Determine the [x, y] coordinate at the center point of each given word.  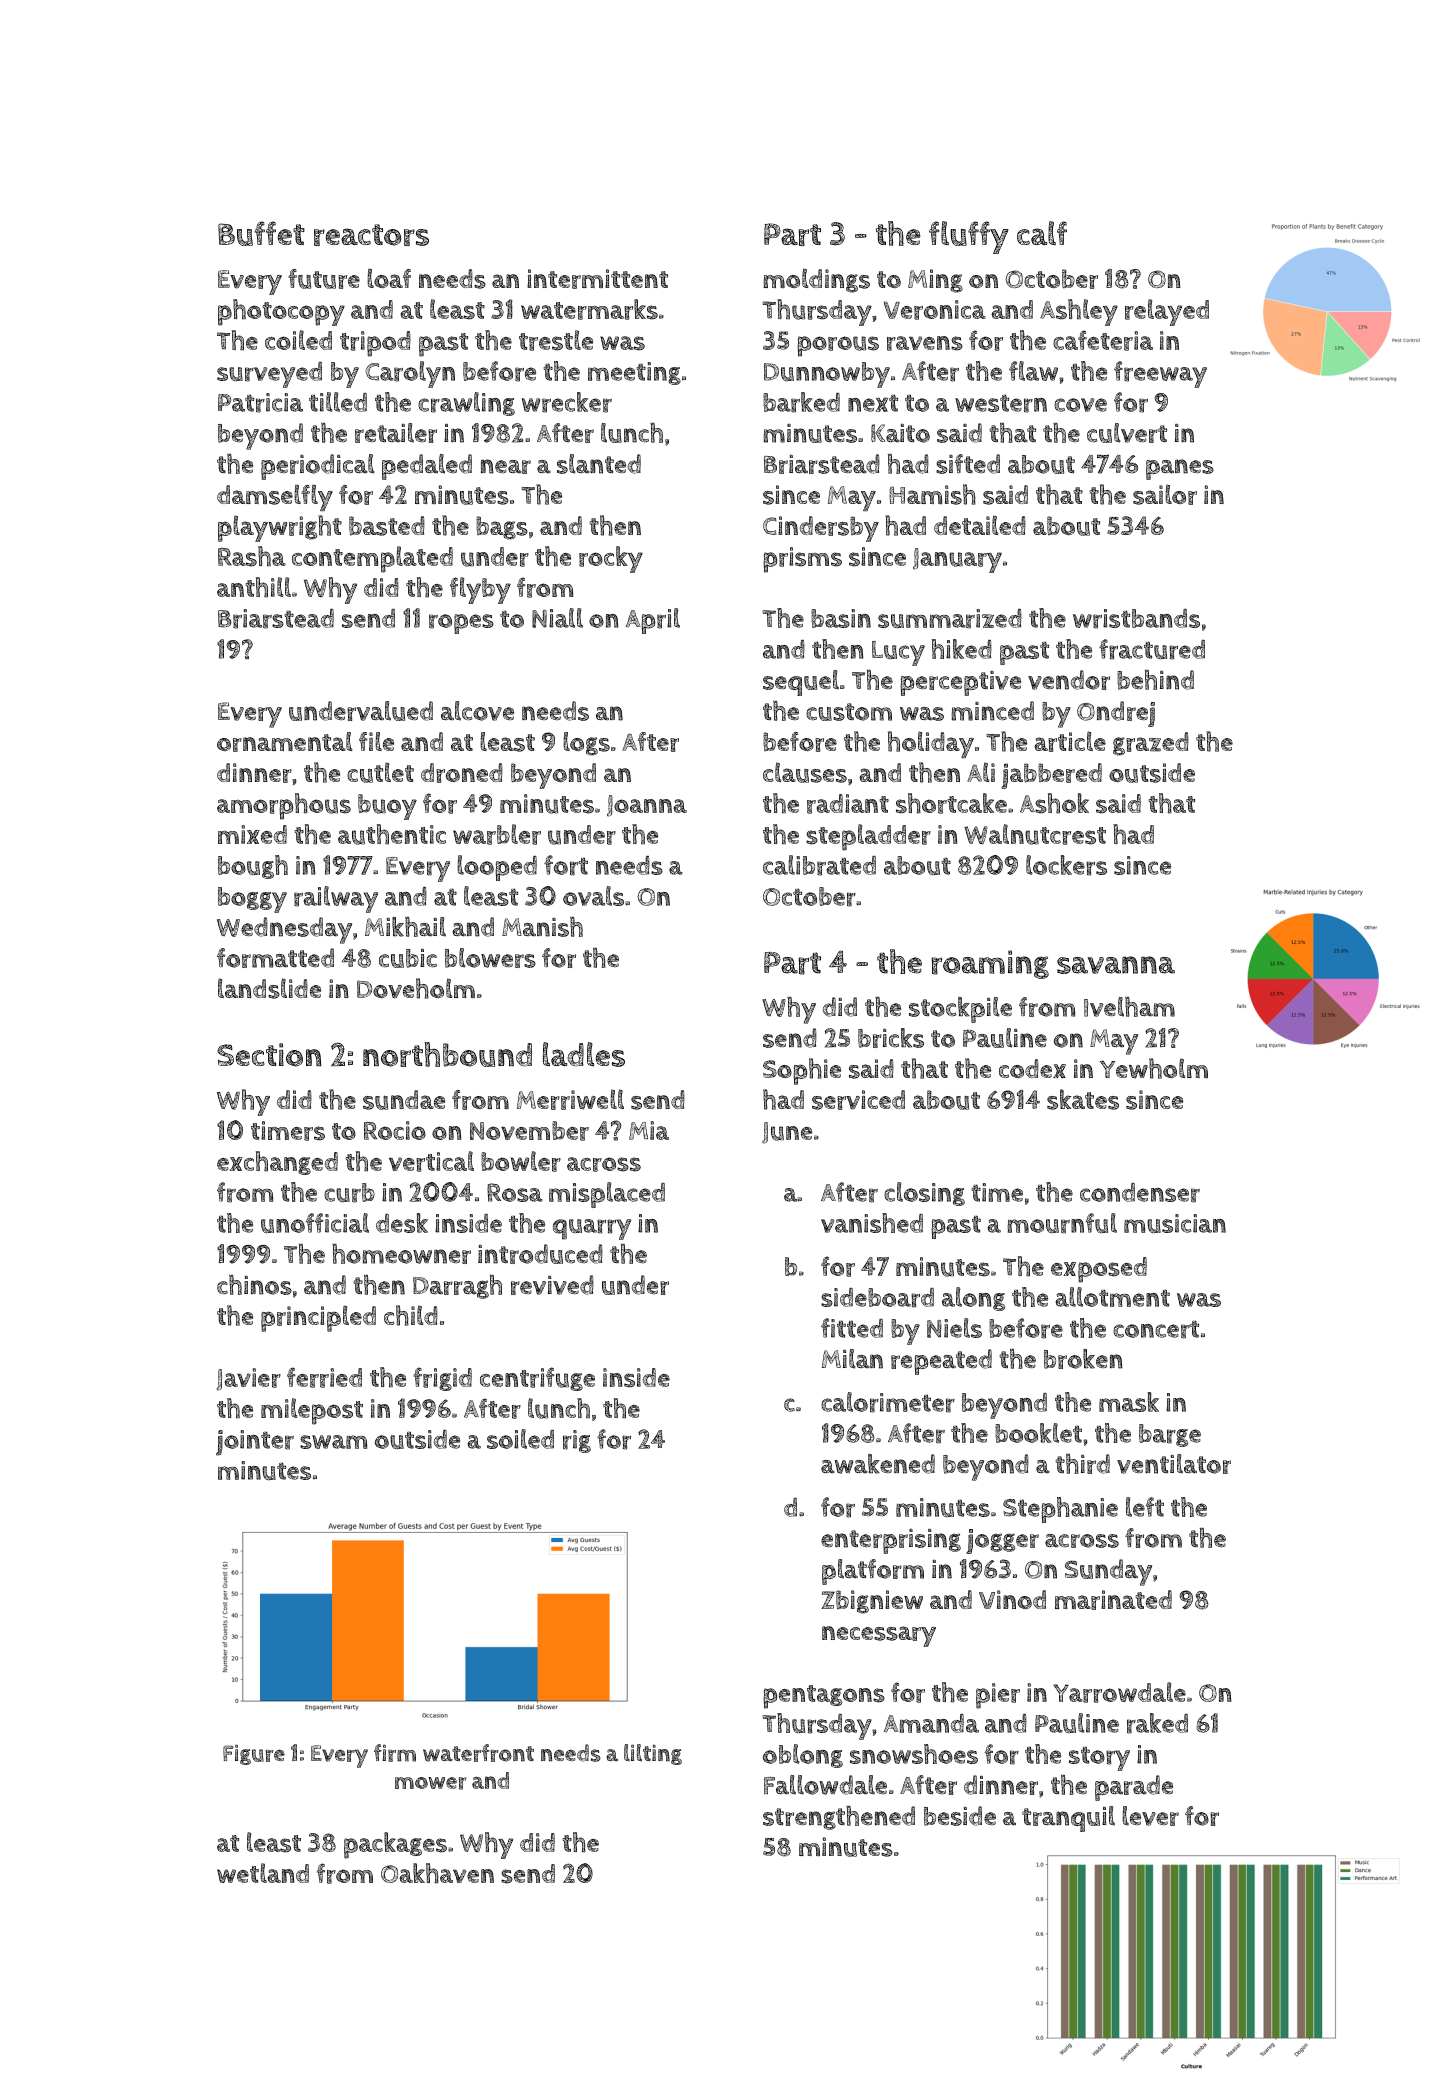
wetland [263, 1873]
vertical [431, 1161]
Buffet [261, 233]
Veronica [935, 310]
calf [1042, 233]
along [973, 1299]
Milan [852, 1359]
